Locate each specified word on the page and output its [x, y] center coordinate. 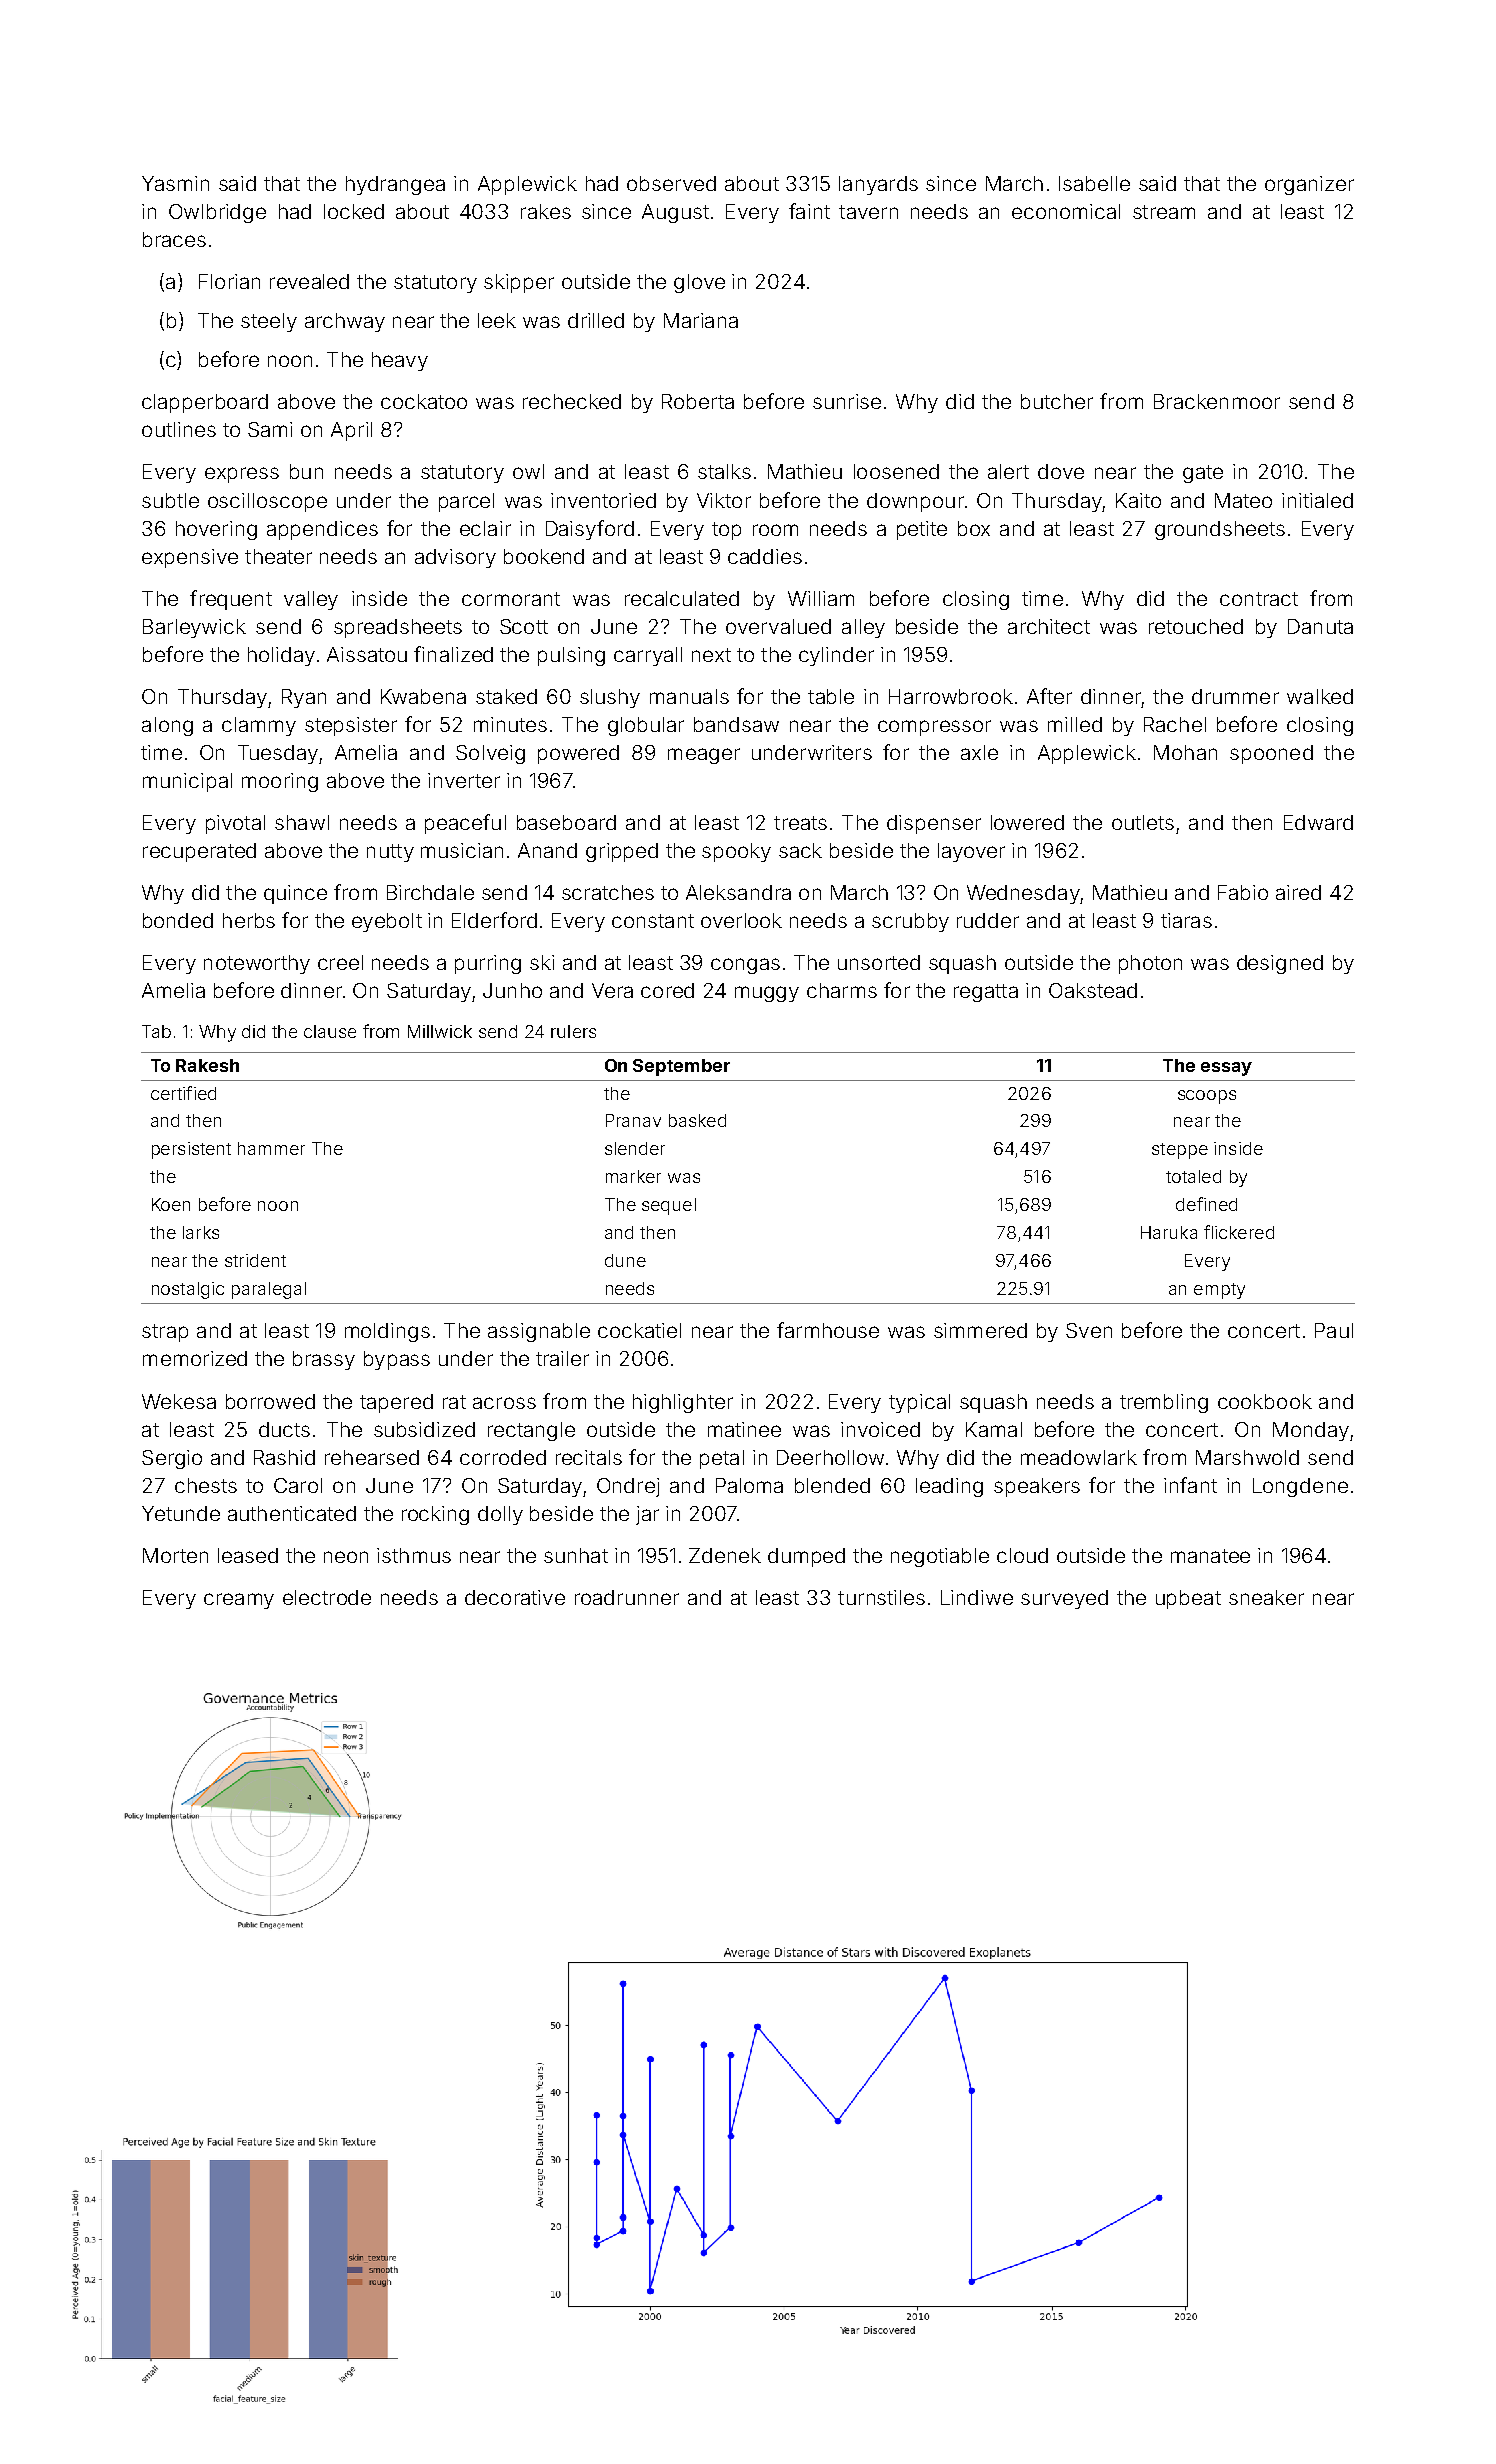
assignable [539, 1332]
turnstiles [881, 1597]
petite [922, 530]
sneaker [1266, 1597]
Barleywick [194, 628]
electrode [327, 1597]
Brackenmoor [1217, 401]
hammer [271, 1148]
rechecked [572, 401]
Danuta [1320, 626]
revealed [309, 281]
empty [1219, 1291]
